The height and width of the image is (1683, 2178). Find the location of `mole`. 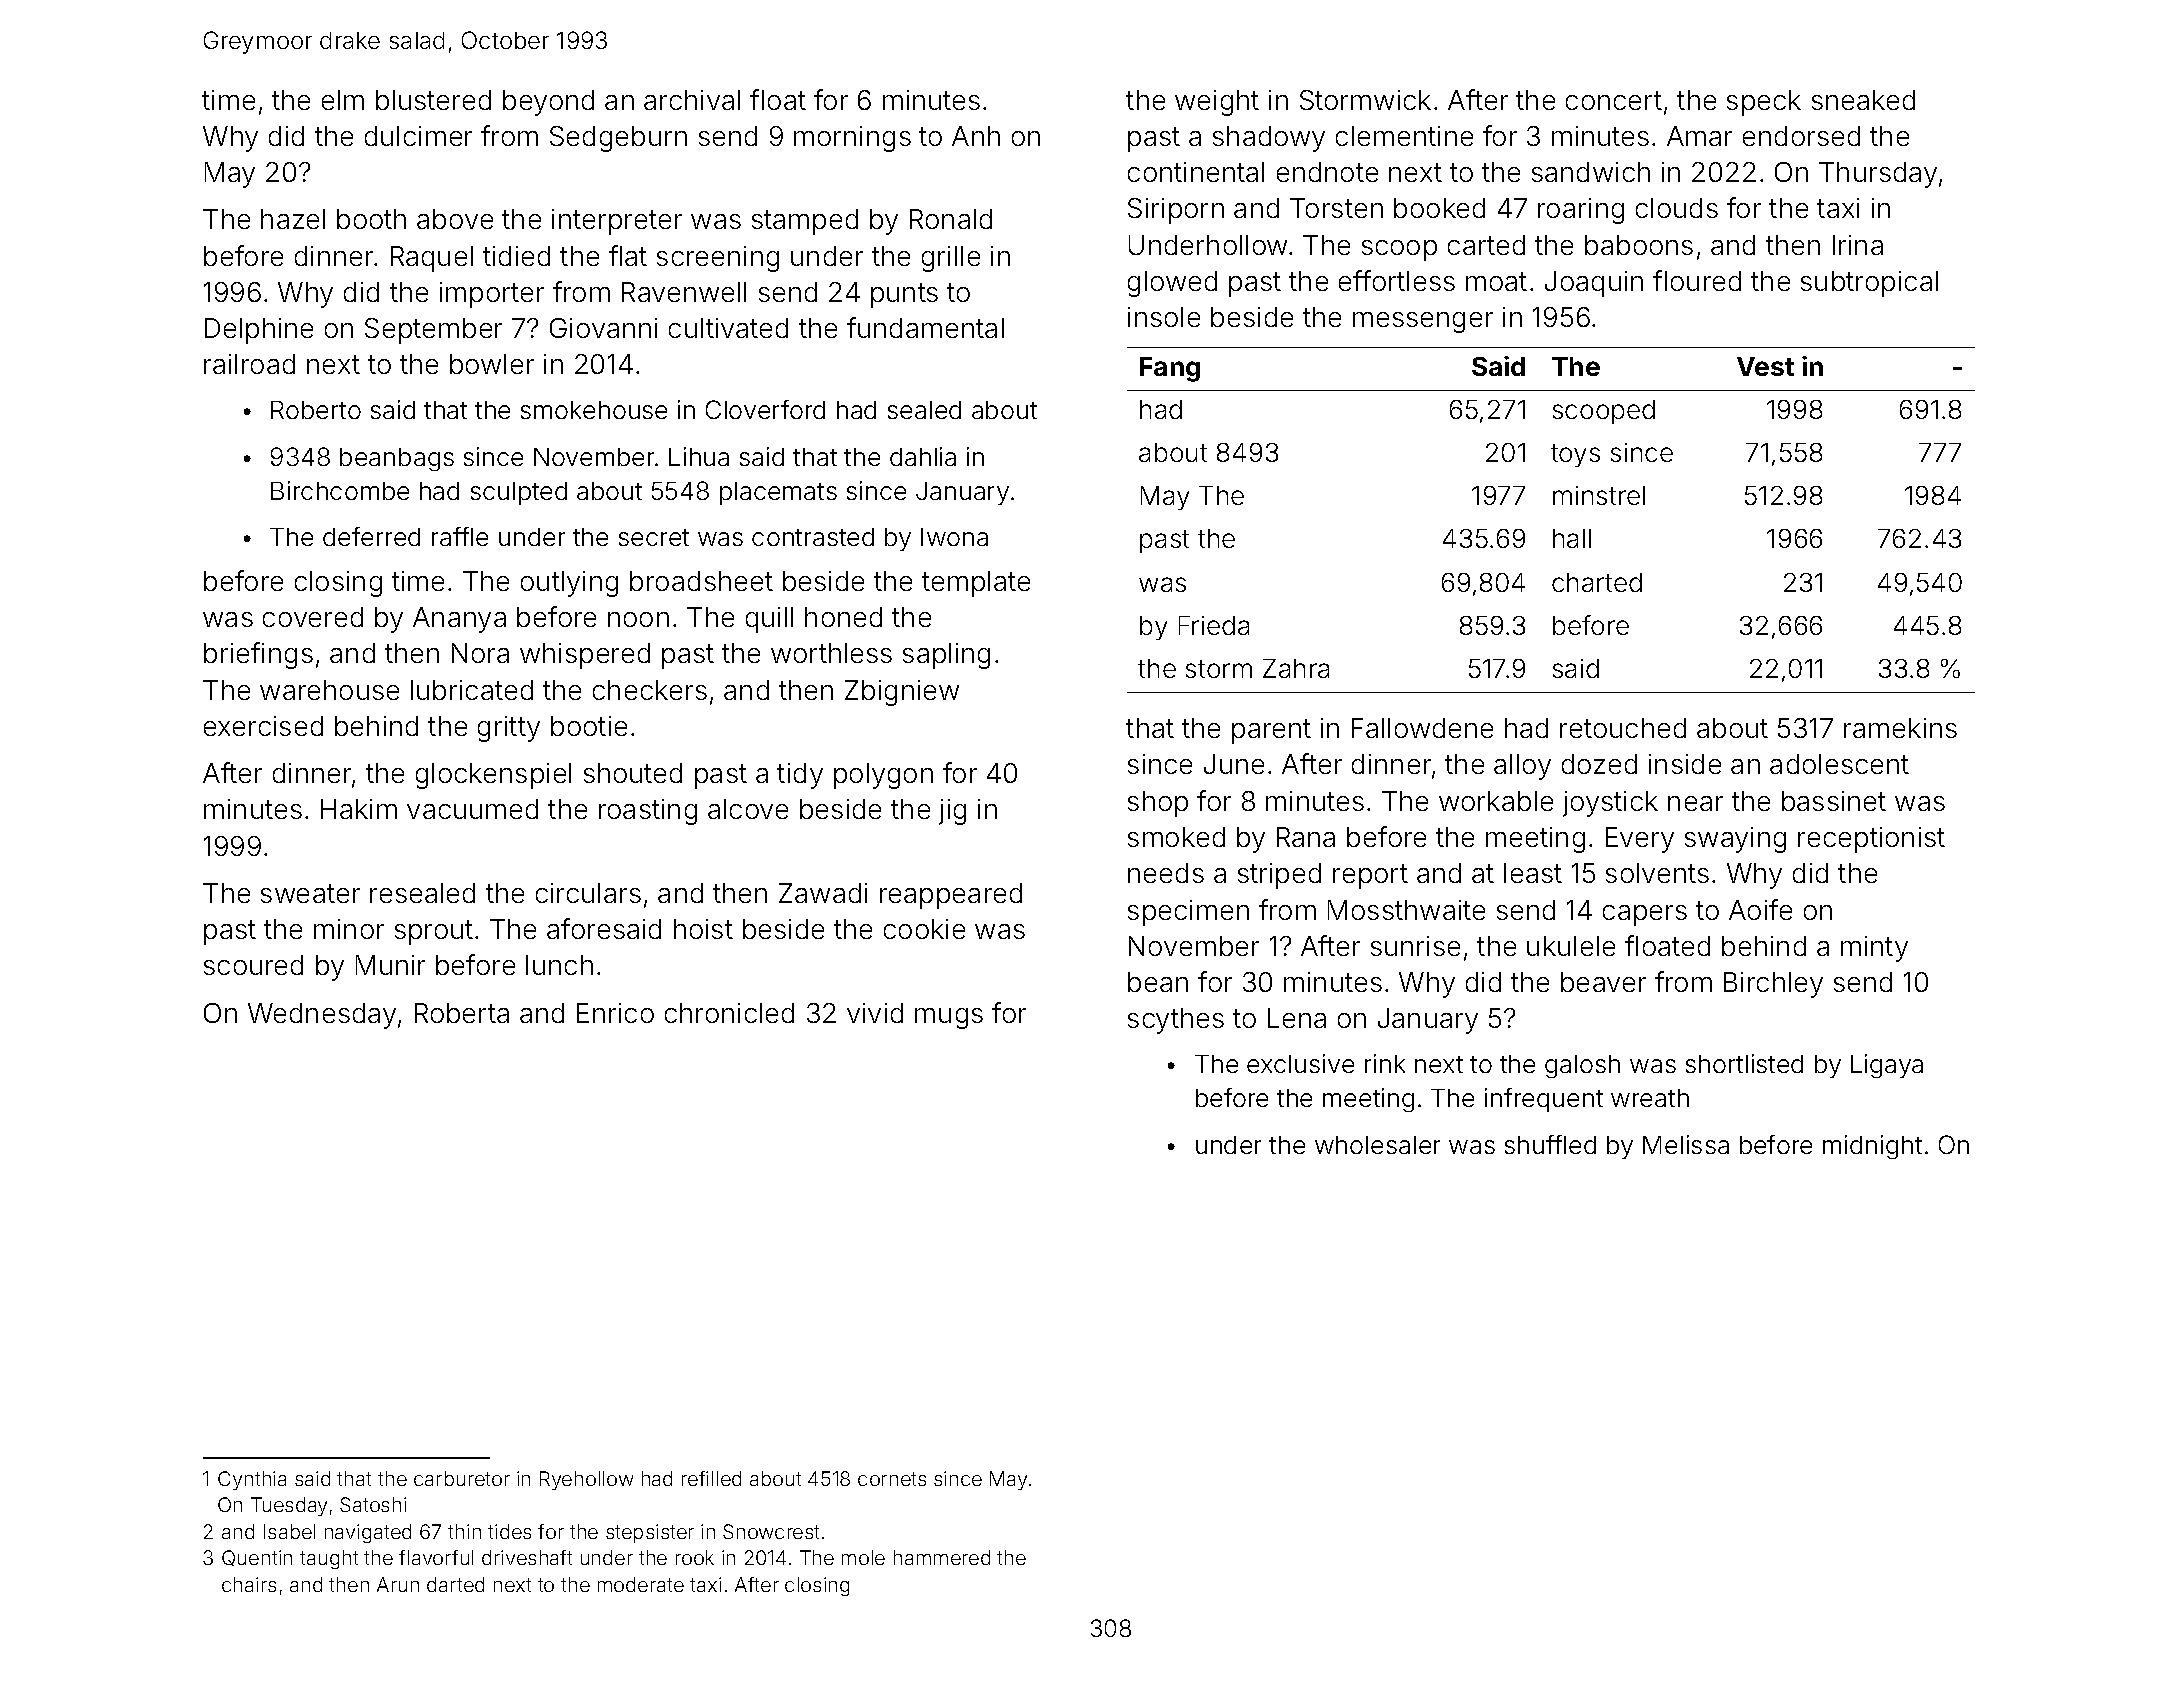

mole is located at coordinates (863, 1557).
